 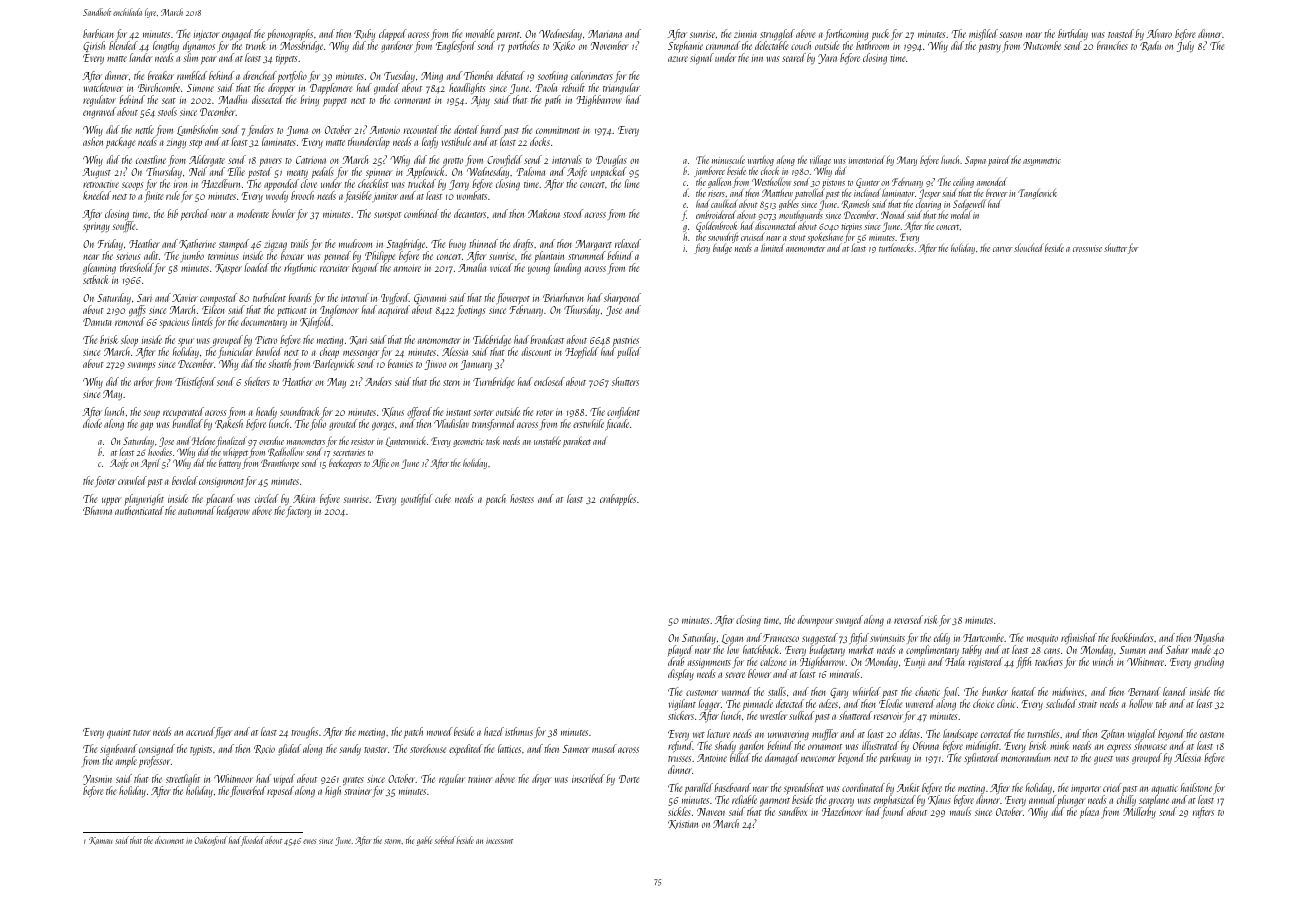 What do you see at coordinates (618, 499) in the page?
I see `crabapples` at bounding box center [618, 499].
